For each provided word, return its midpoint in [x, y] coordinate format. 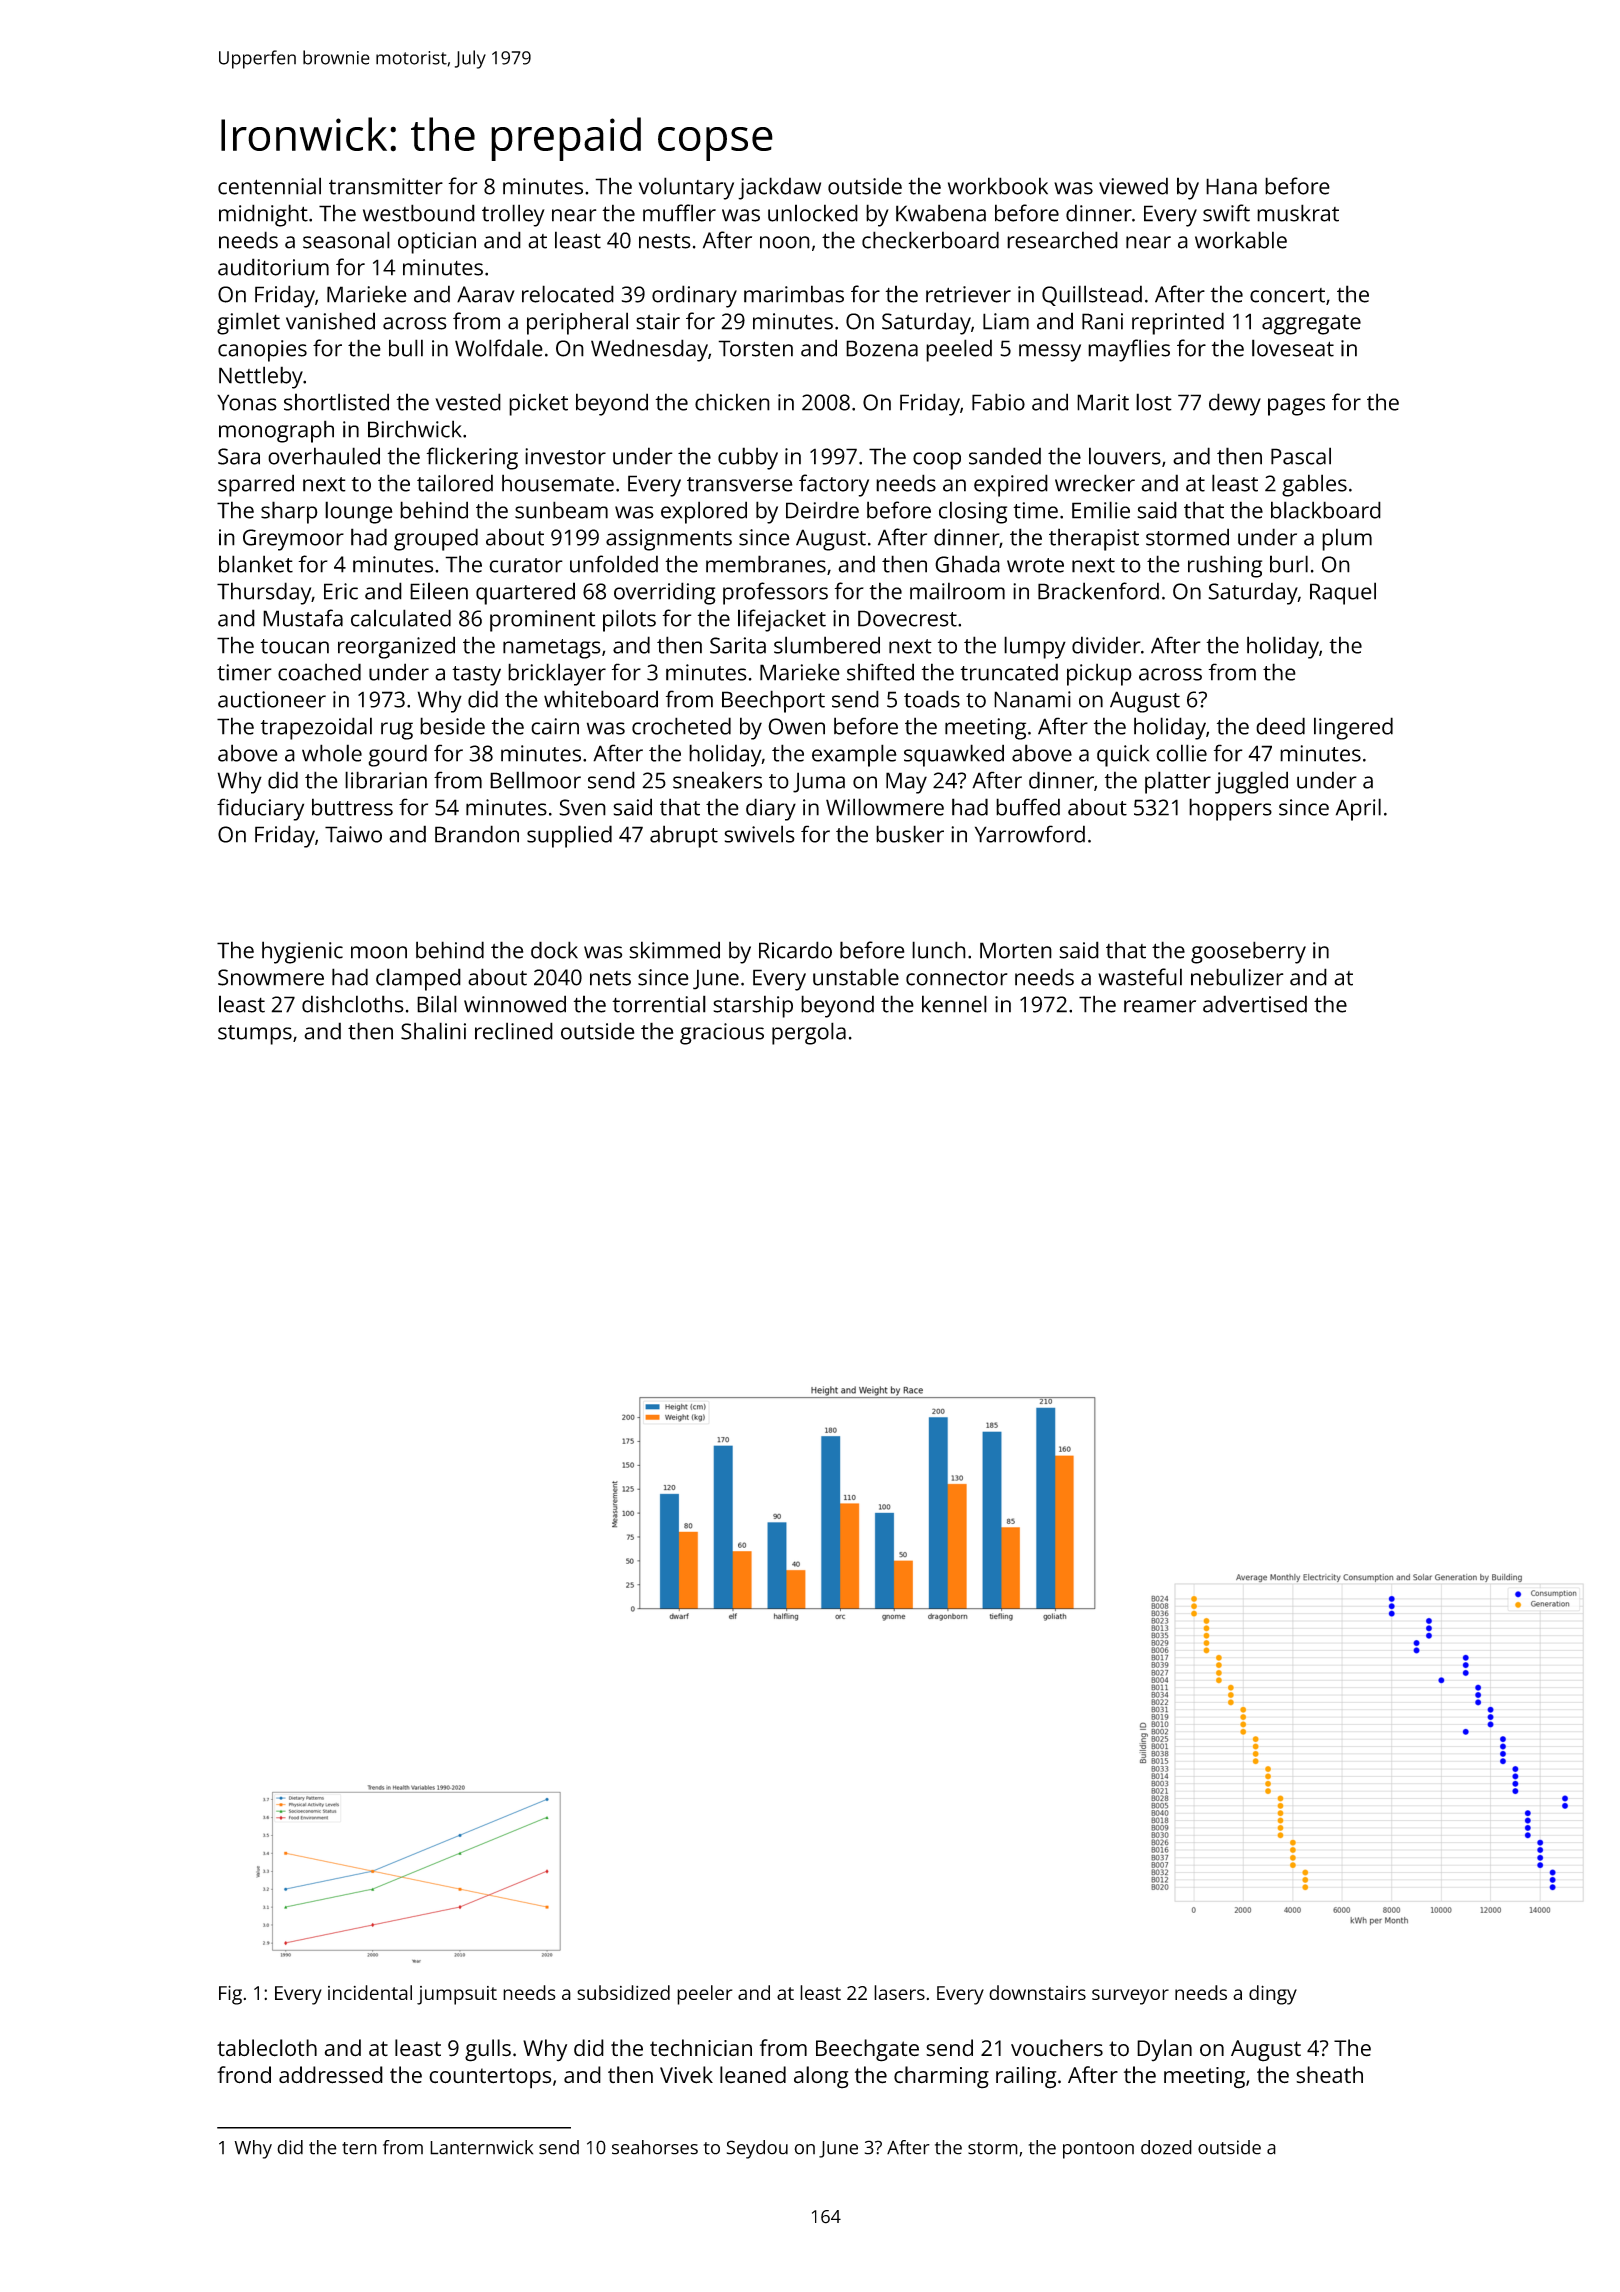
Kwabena [941, 213]
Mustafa [303, 618]
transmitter [386, 186]
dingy [1273, 1995]
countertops [490, 2078]
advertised [1255, 1004]
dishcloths [353, 1004]
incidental [370, 1992]
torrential [659, 1004]
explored [704, 512]
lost [1154, 402]
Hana [1231, 186]
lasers [899, 1992]
